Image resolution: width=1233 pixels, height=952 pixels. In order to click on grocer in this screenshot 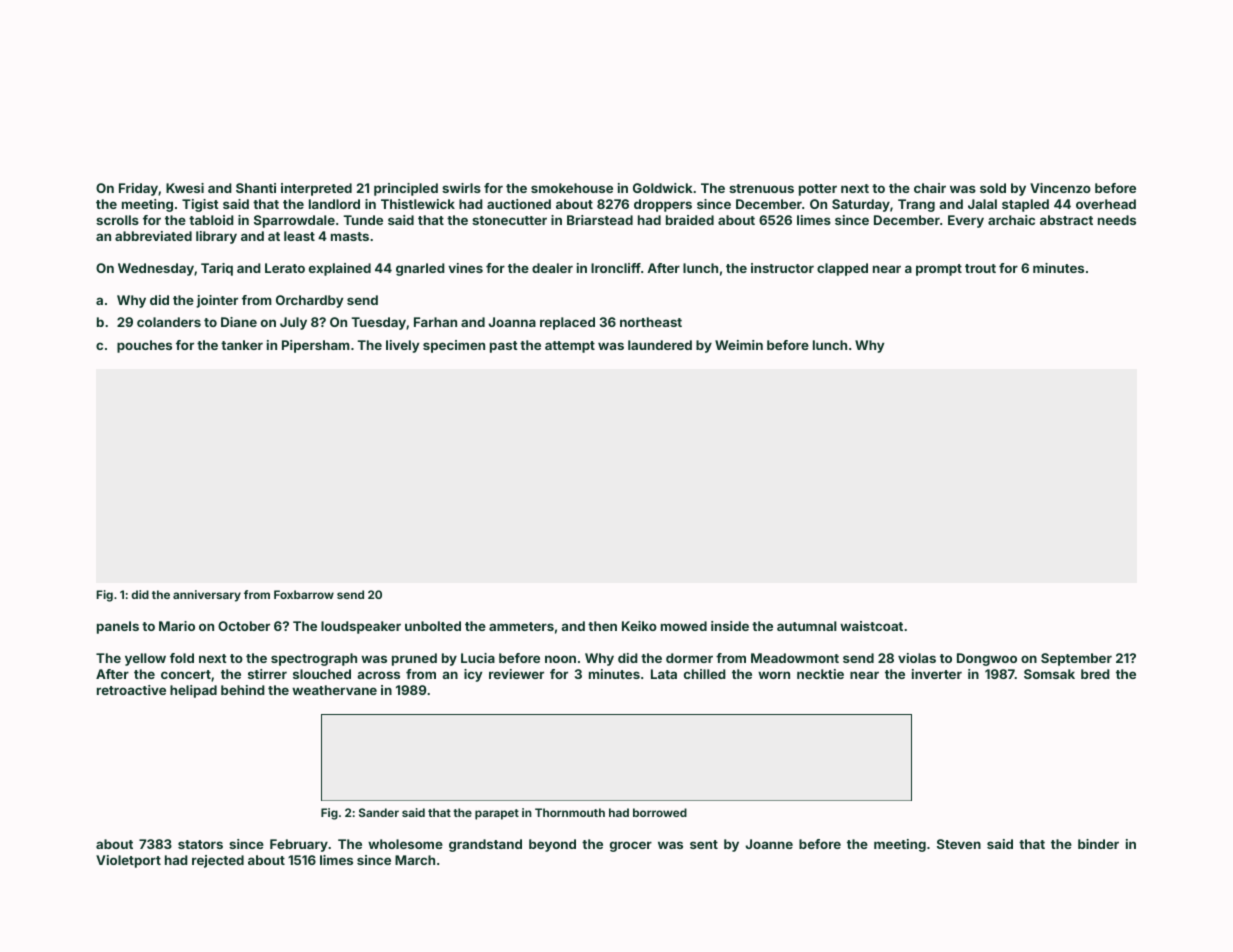, I will do `click(631, 846)`.
